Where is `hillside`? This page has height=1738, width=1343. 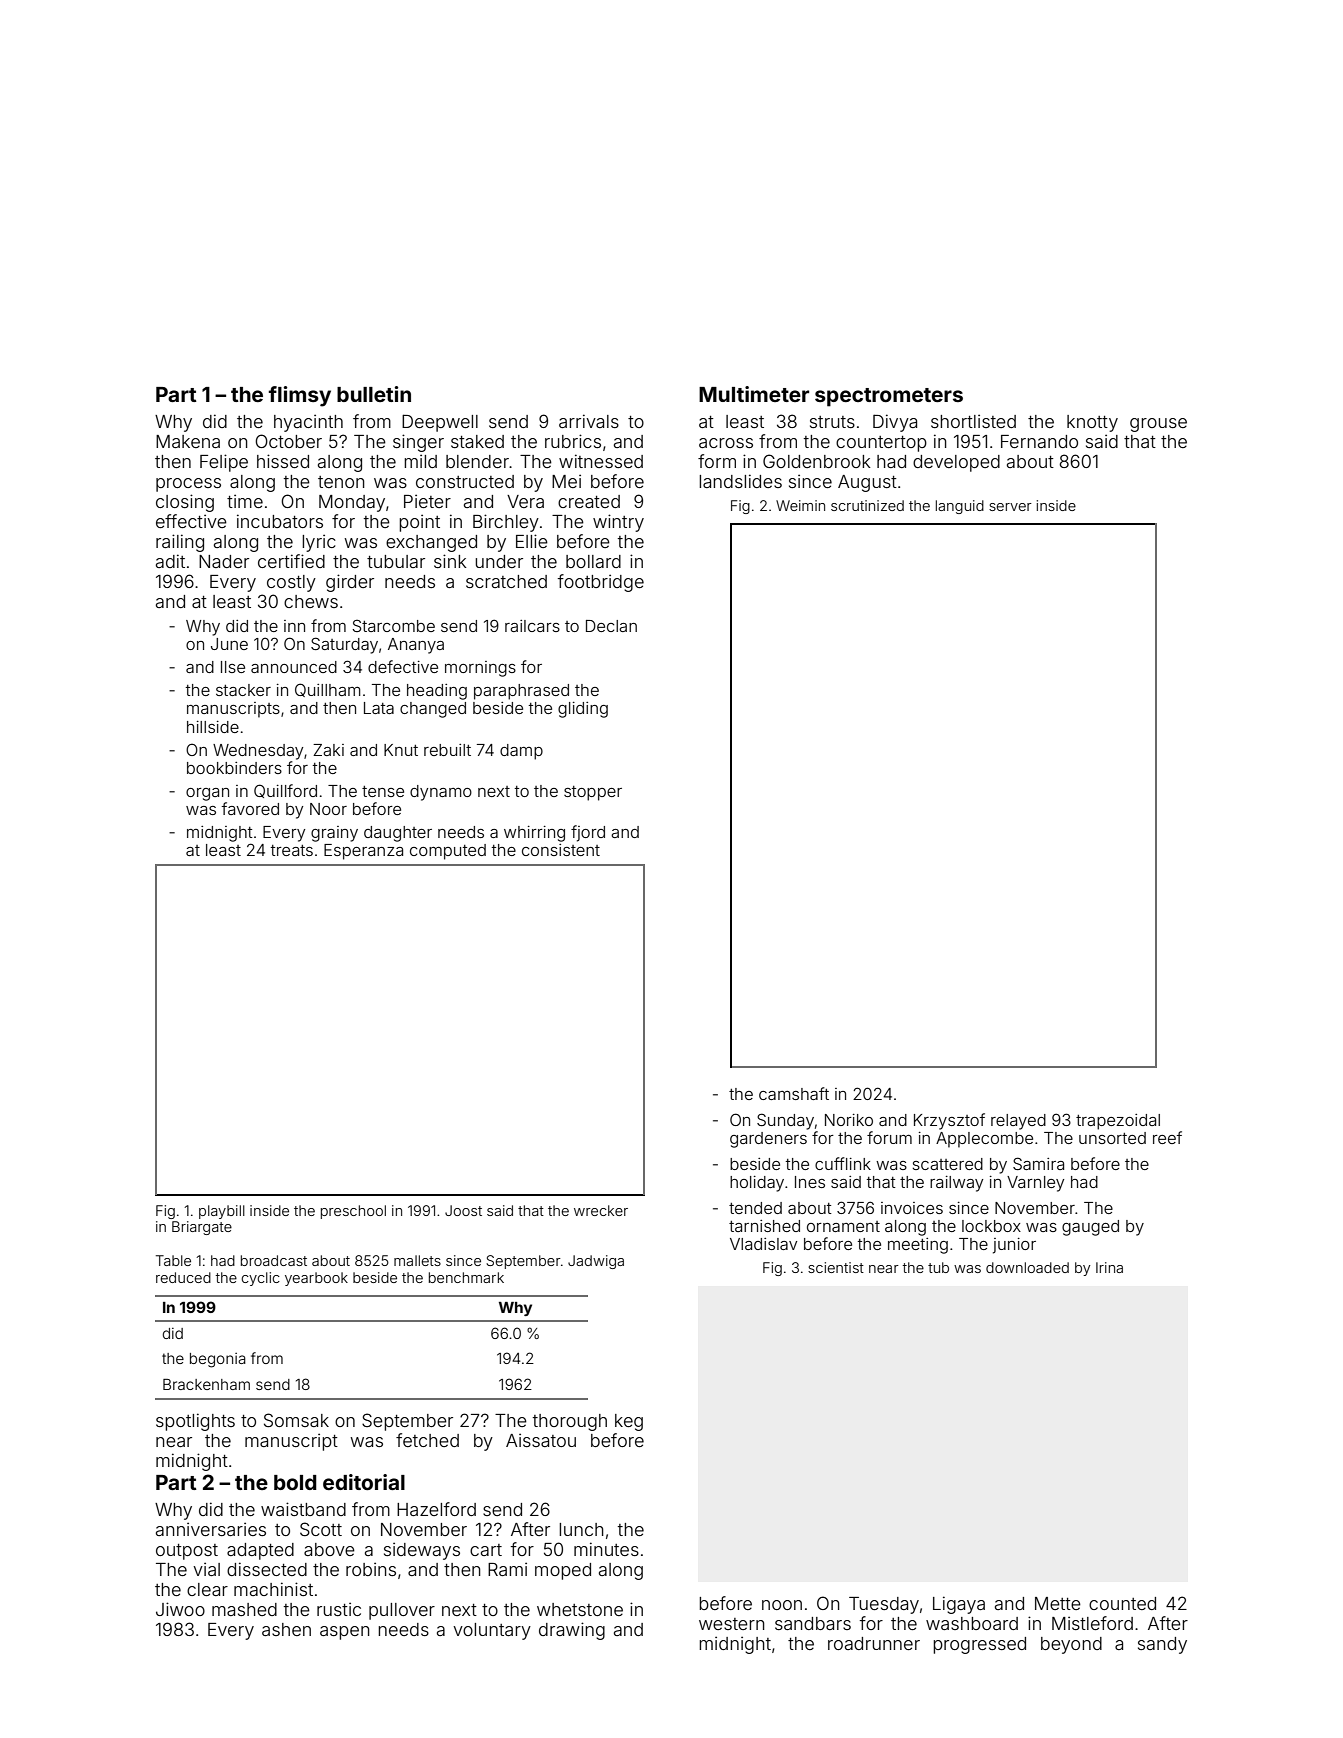 hillside is located at coordinates (213, 727).
